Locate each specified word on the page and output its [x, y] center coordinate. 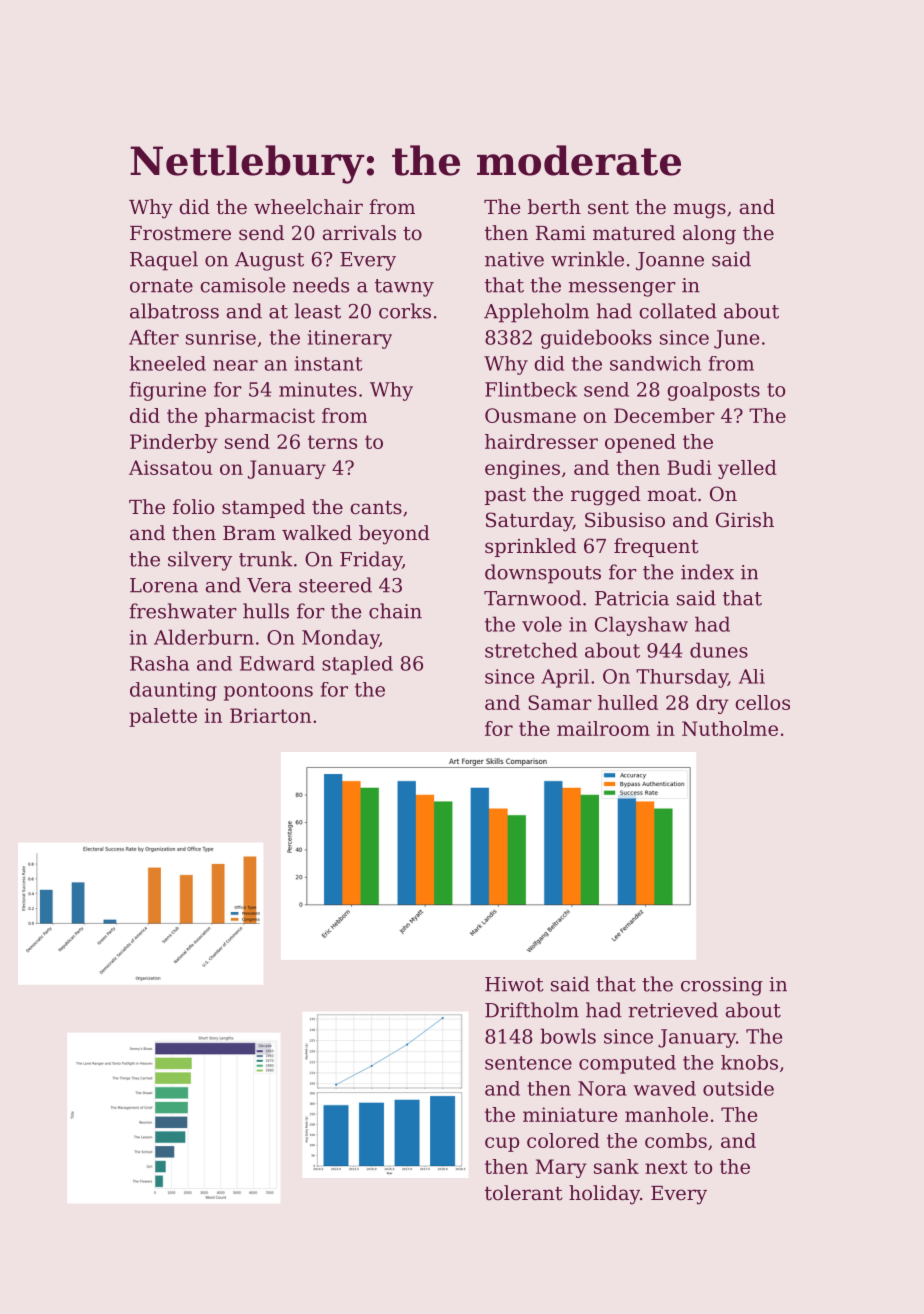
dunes [719, 650]
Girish [745, 520]
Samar [560, 702]
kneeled [167, 363]
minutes [318, 389]
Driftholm [532, 1010]
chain [395, 611]
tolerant [523, 1193]
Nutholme [730, 728]
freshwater [183, 611]
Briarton [270, 715]
